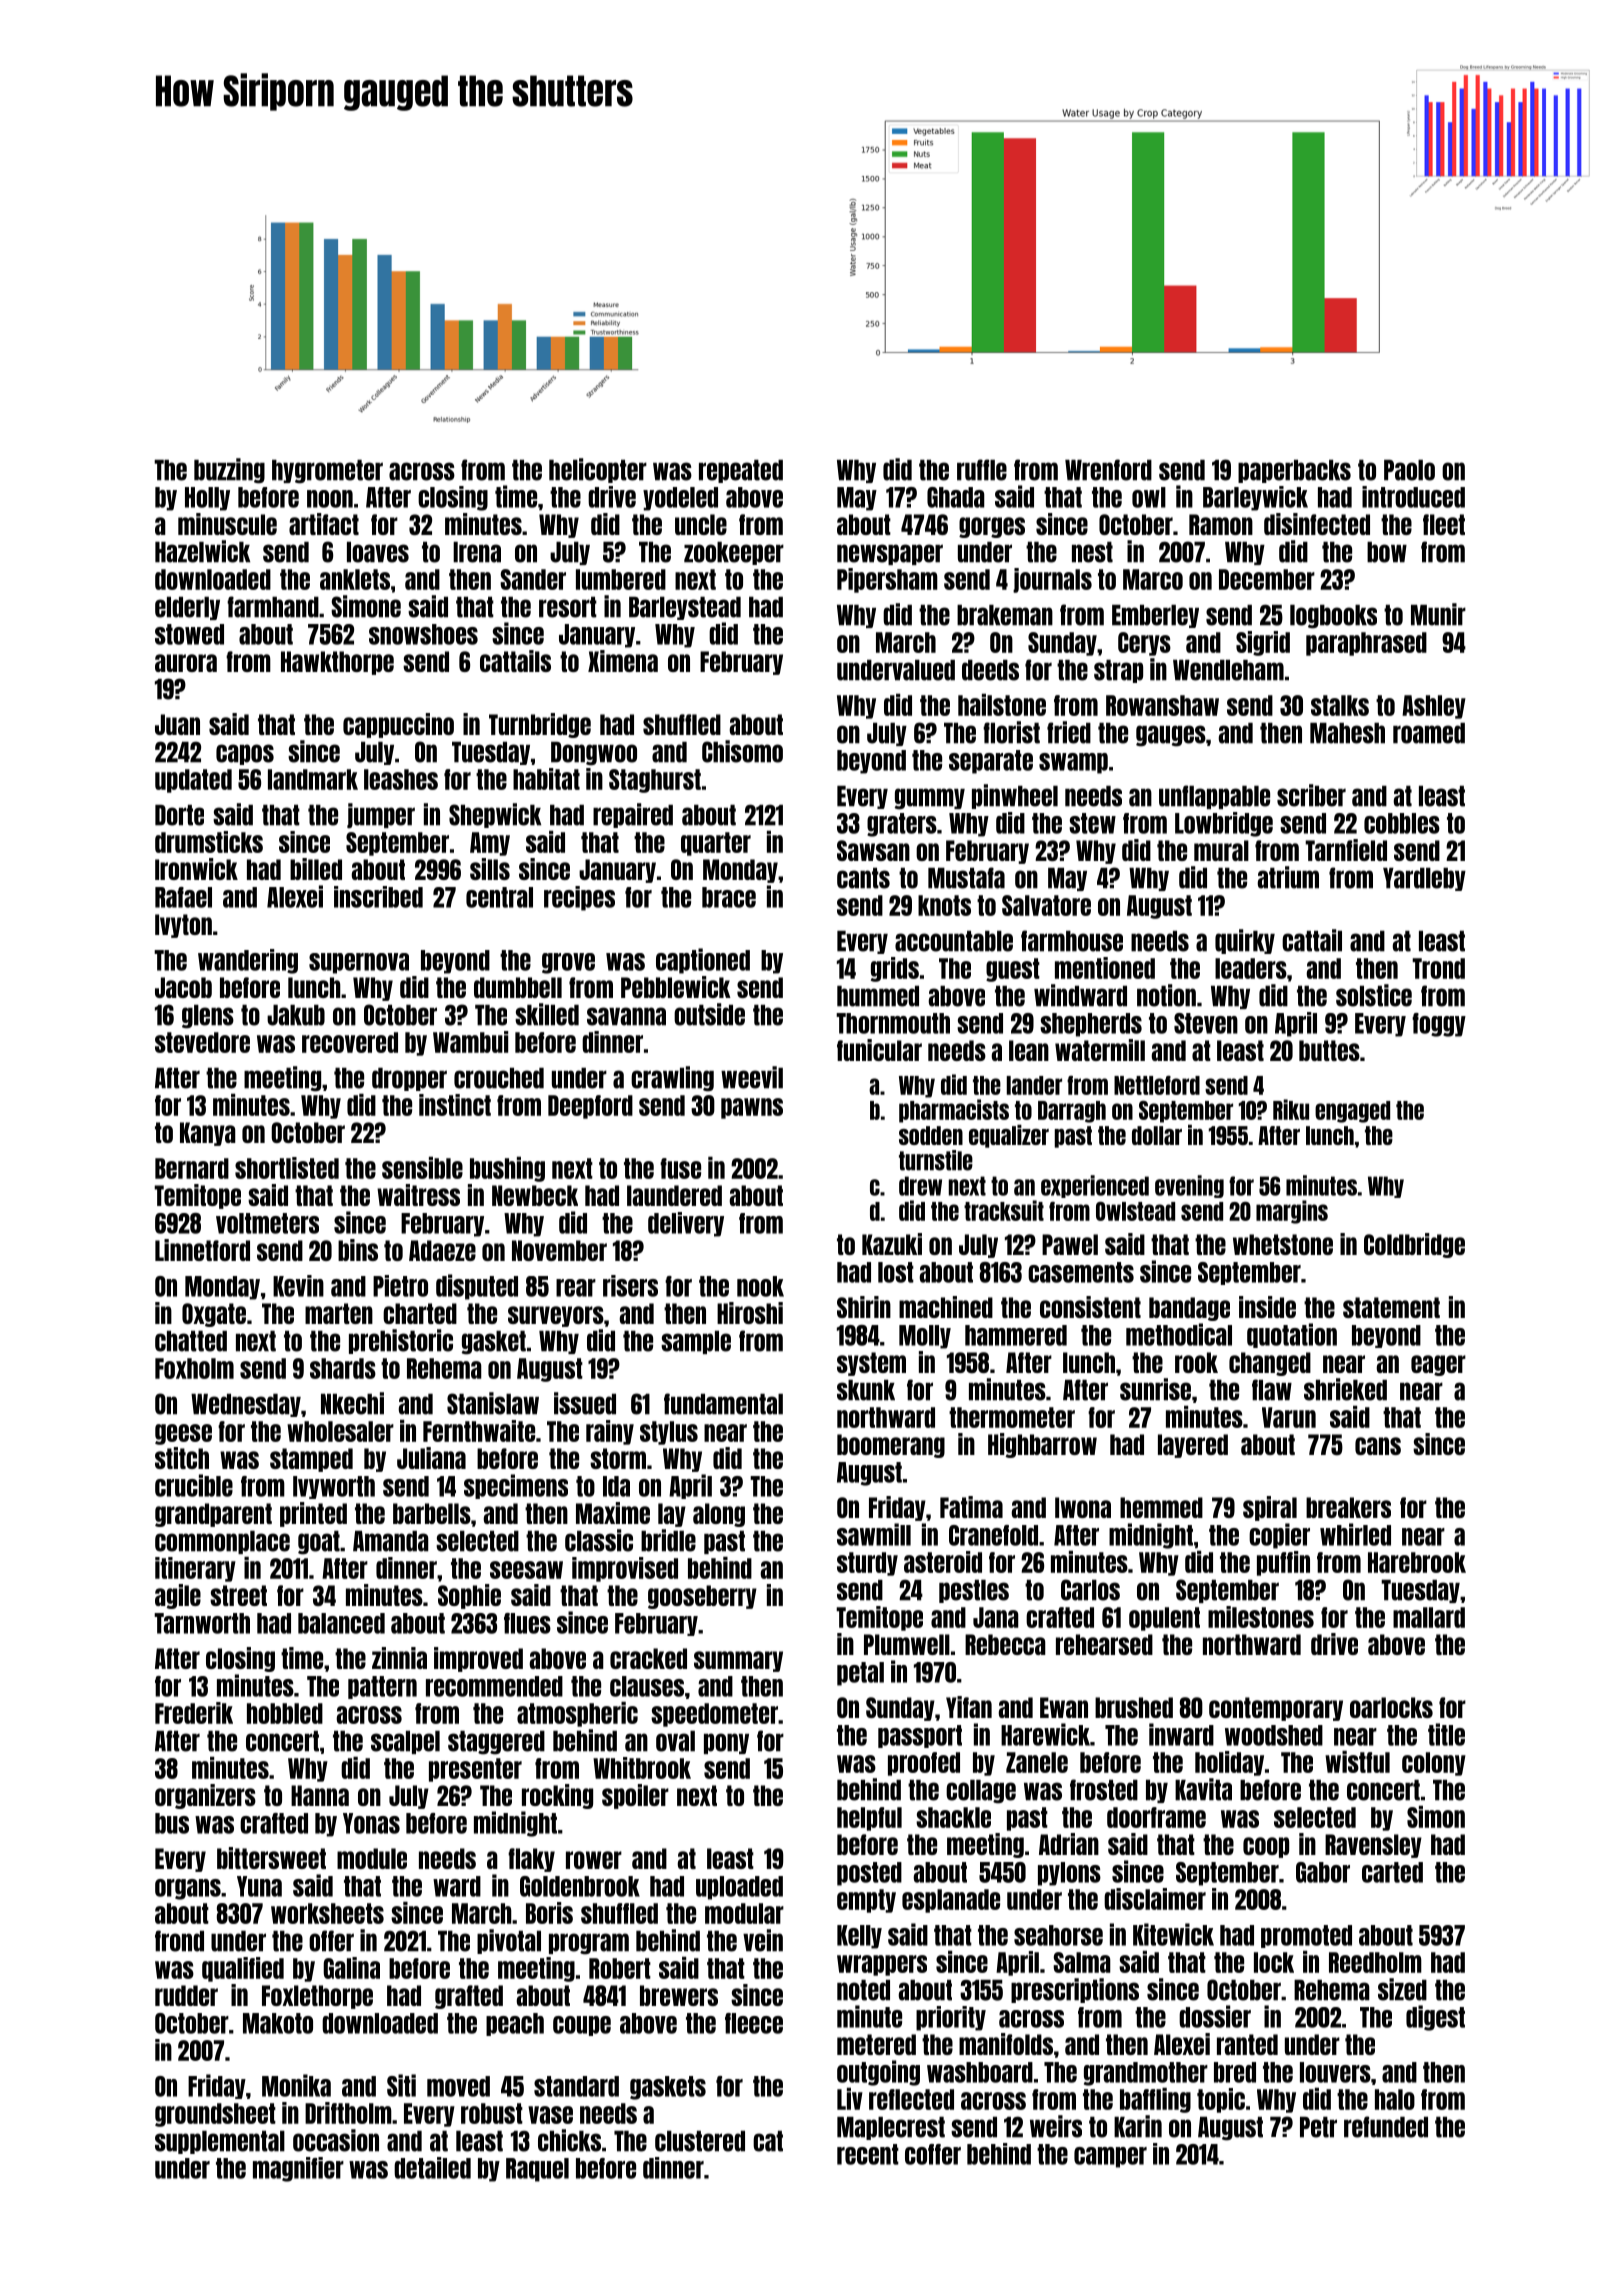 This image has height=2292, width=1620. I want to click on Karin, so click(1138, 2126).
